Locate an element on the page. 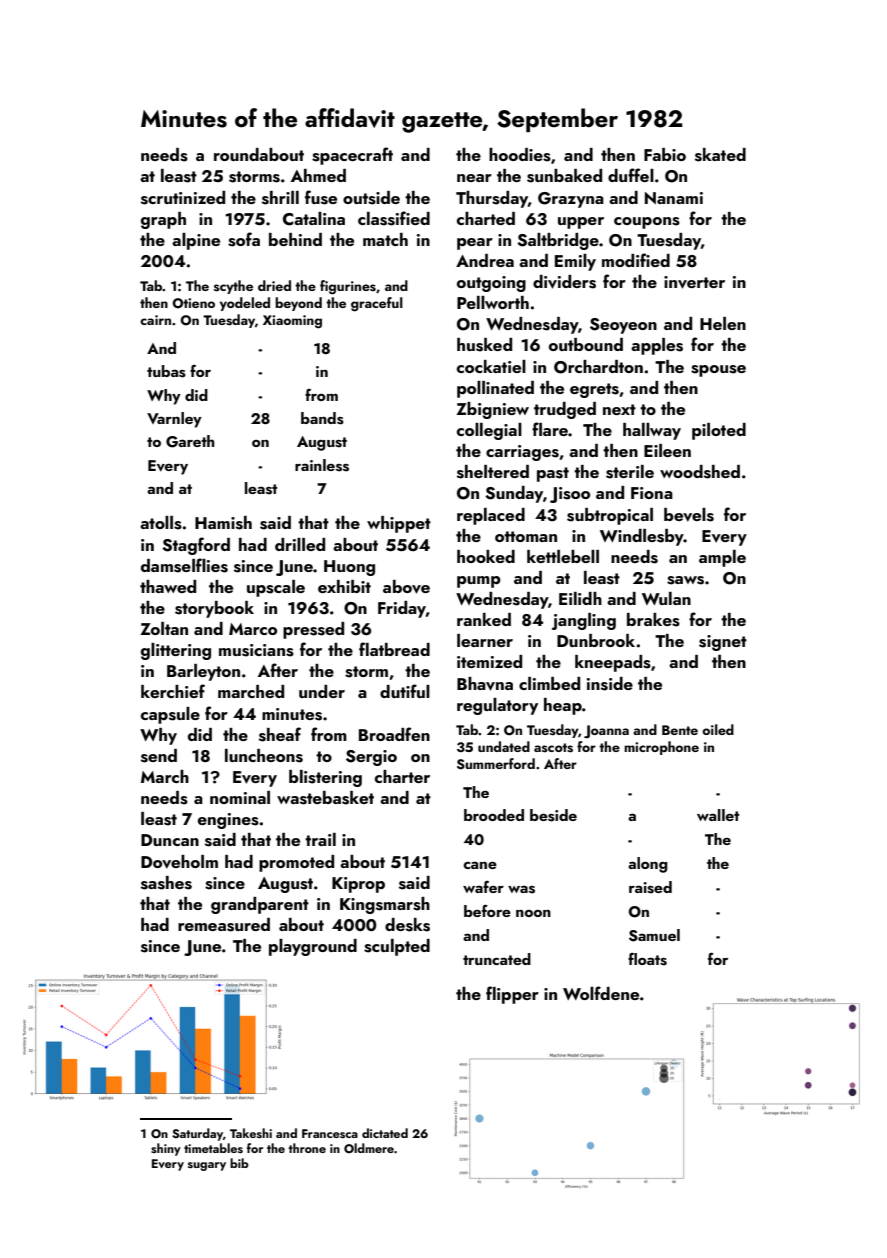 This image has height=1258, width=887. flatbread is located at coordinates (394, 649).
